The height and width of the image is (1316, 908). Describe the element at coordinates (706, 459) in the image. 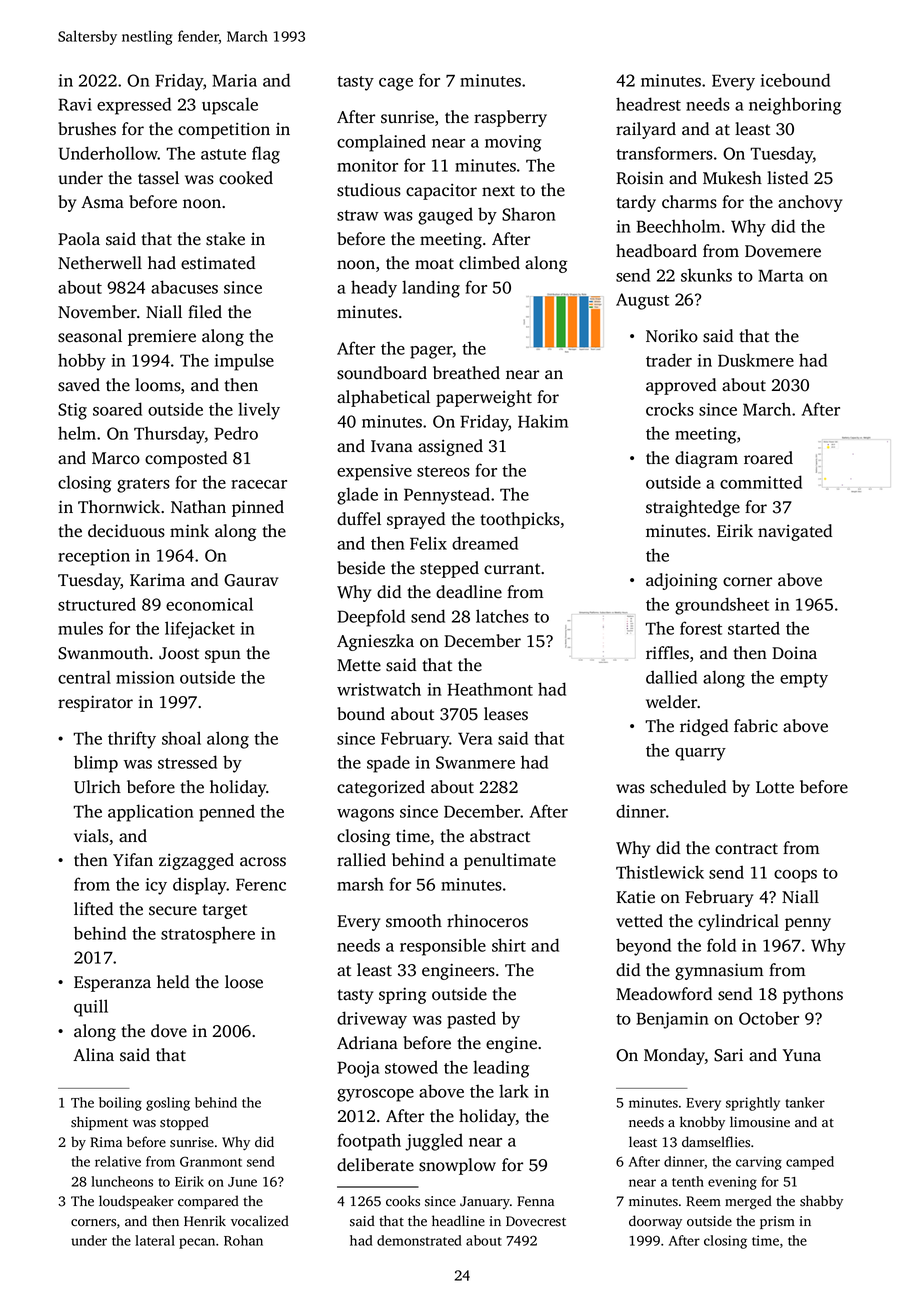

I see `diagram` at that location.
